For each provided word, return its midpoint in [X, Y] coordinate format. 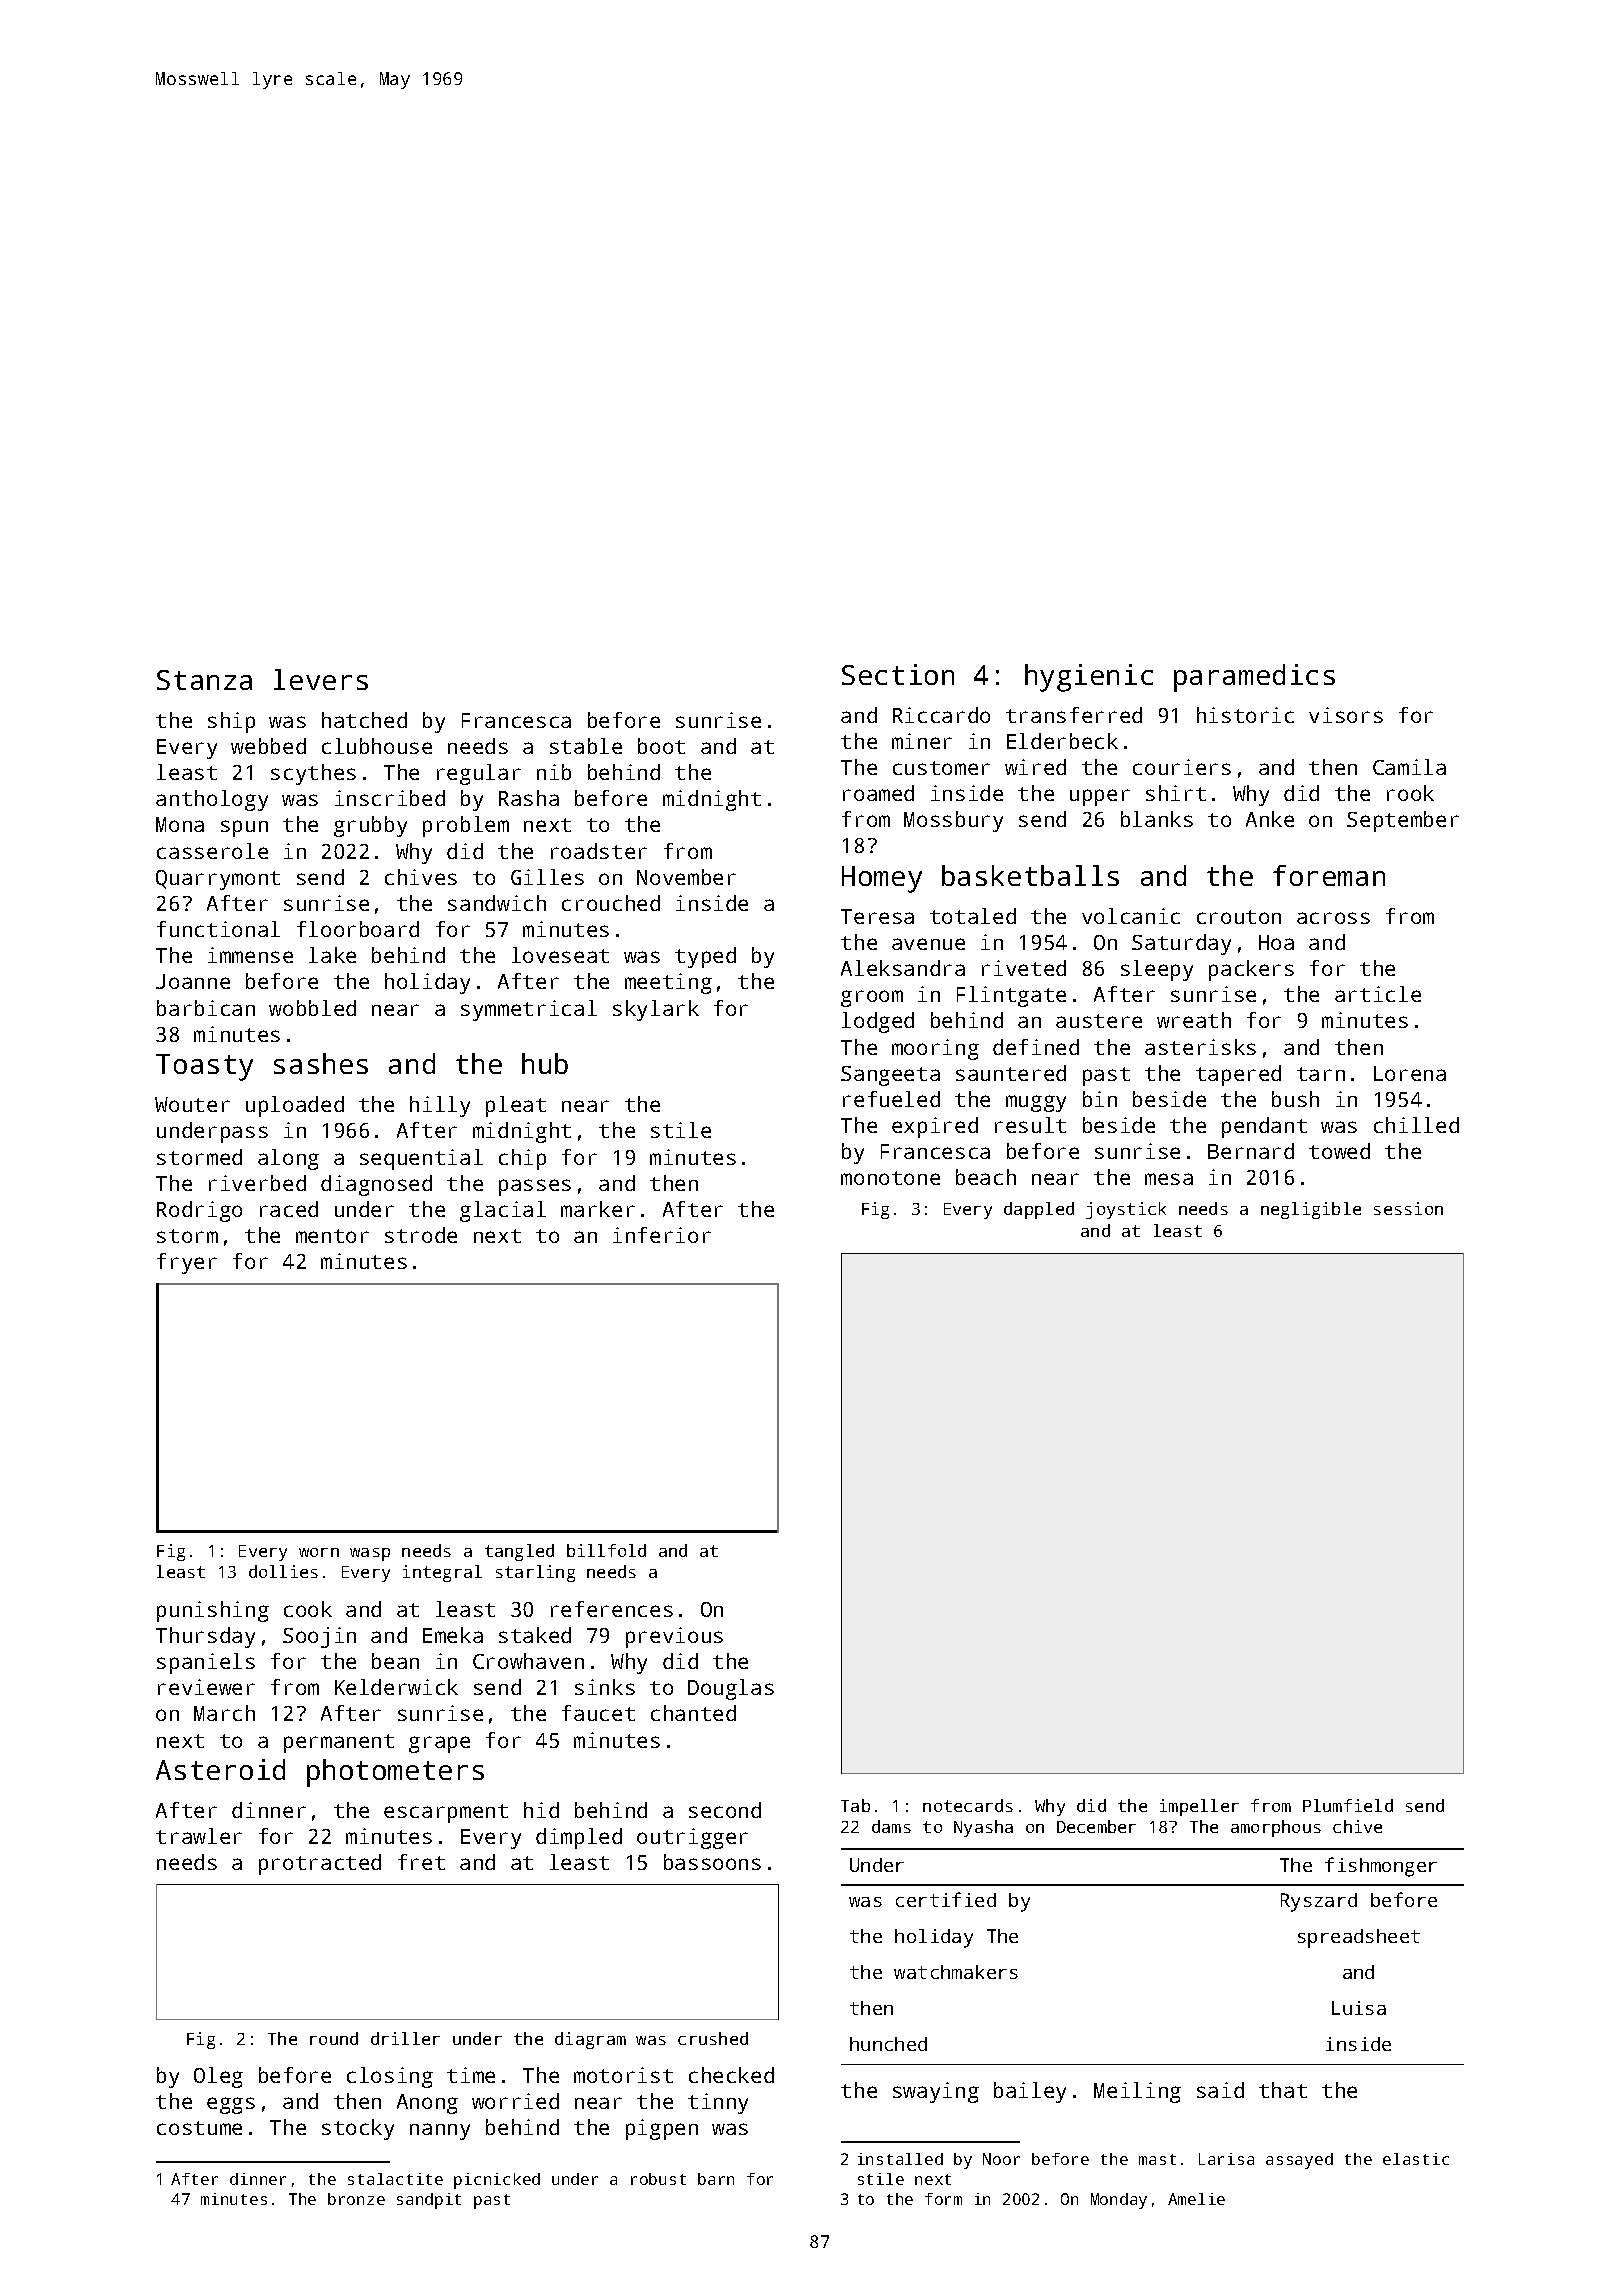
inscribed [390, 798]
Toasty [204, 1067]
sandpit [429, 2201]
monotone [890, 1178]
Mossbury [953, 821]
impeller [1199, 1807]
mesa [1169, 1179]
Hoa [1276, 942]
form [943, 2199]
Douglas [731, 1689]
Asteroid [220, 1769]
